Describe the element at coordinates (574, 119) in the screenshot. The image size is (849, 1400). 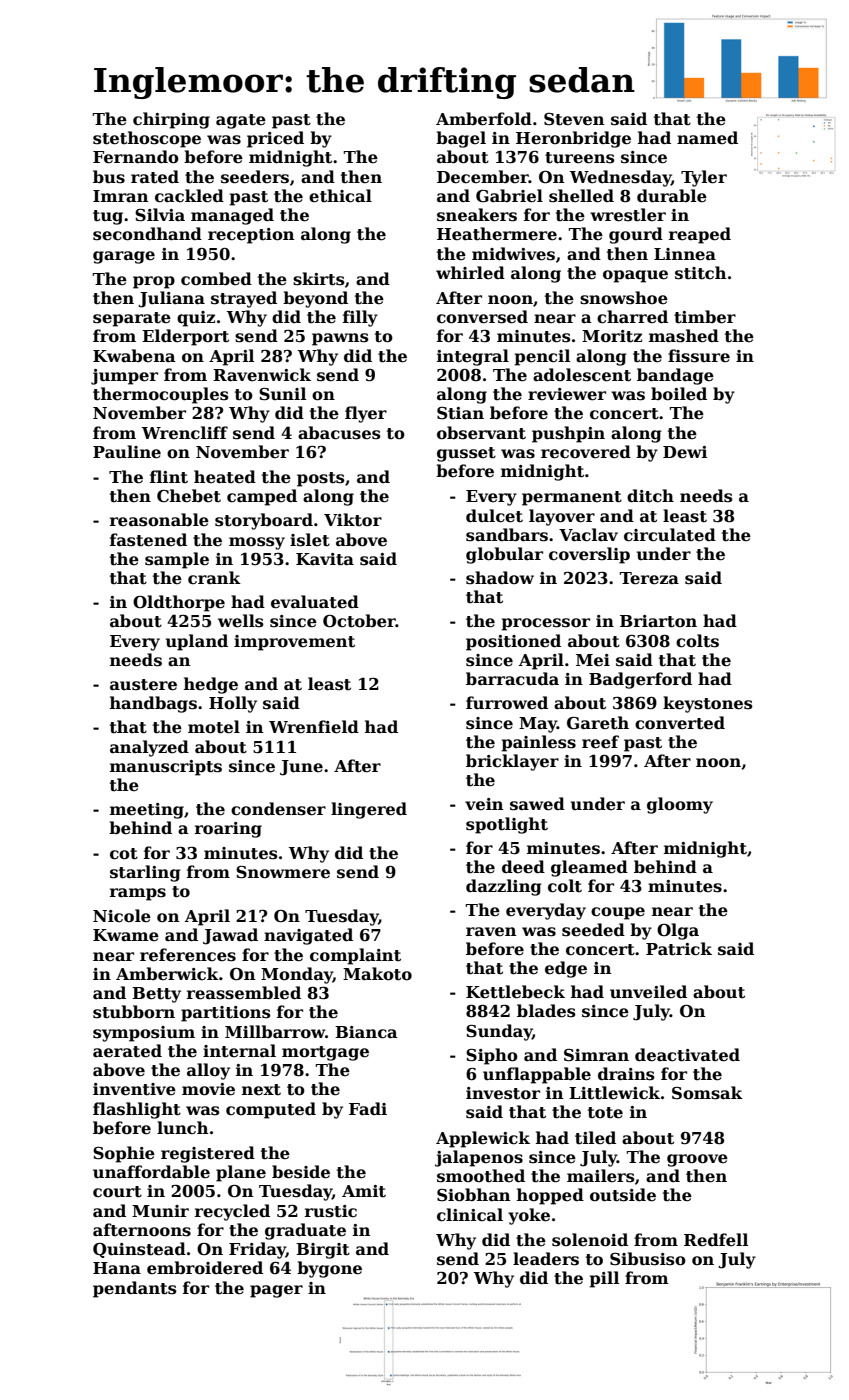
I see `Steven` at that location.
